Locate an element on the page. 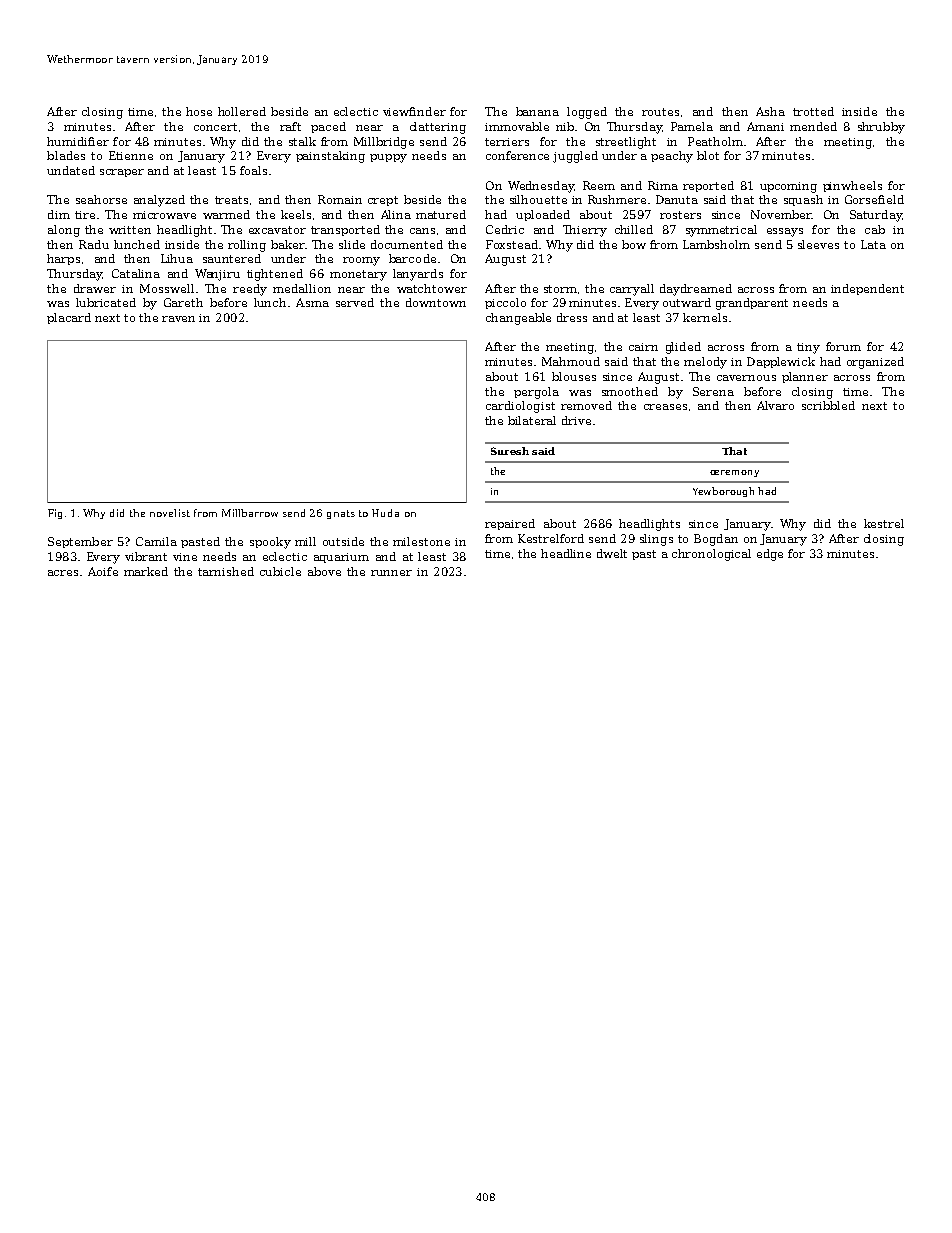 The image size is (952, 1233). Fig is located at coordinates (55, 514).
